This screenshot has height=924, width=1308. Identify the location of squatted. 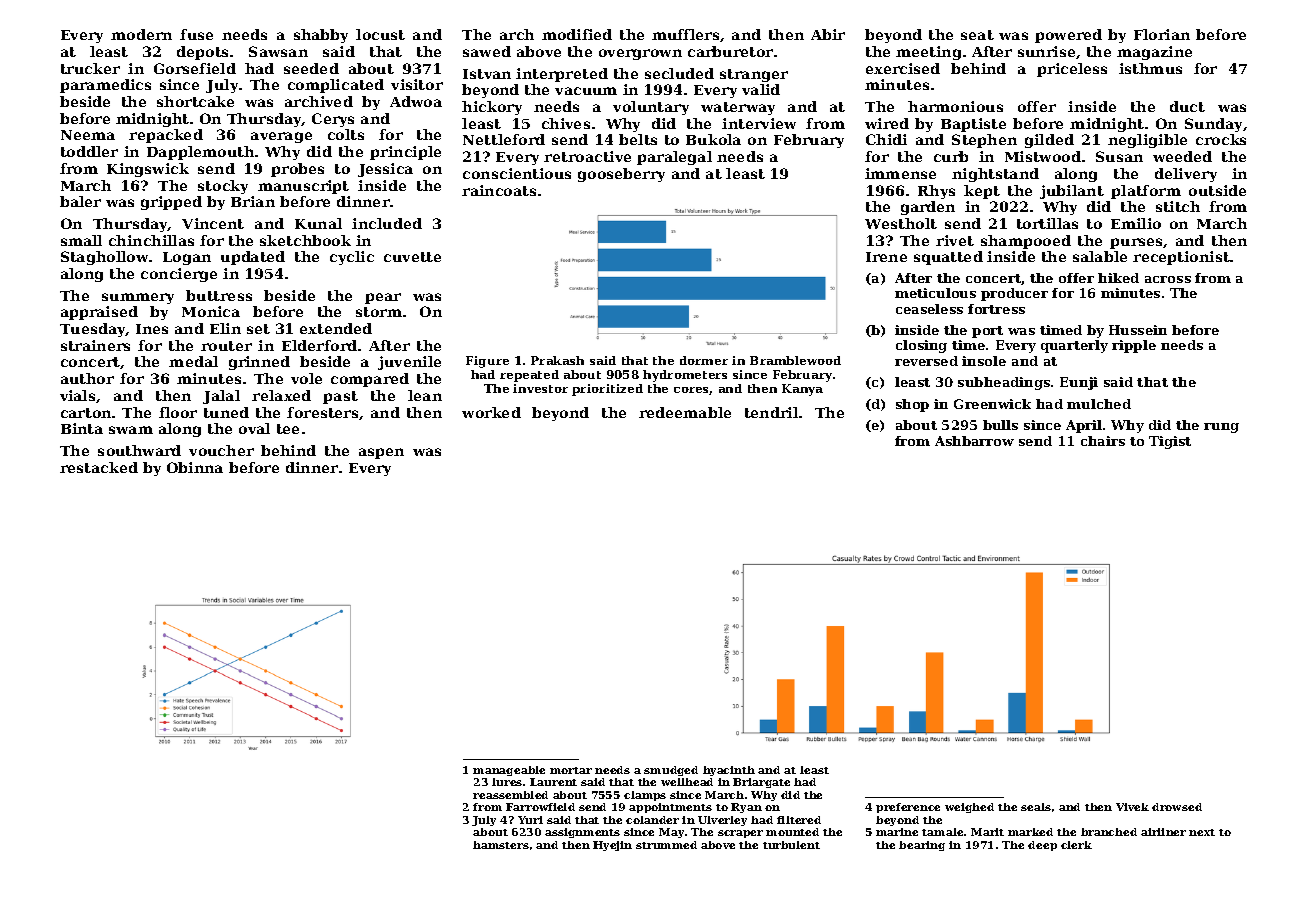
(948, 258).
